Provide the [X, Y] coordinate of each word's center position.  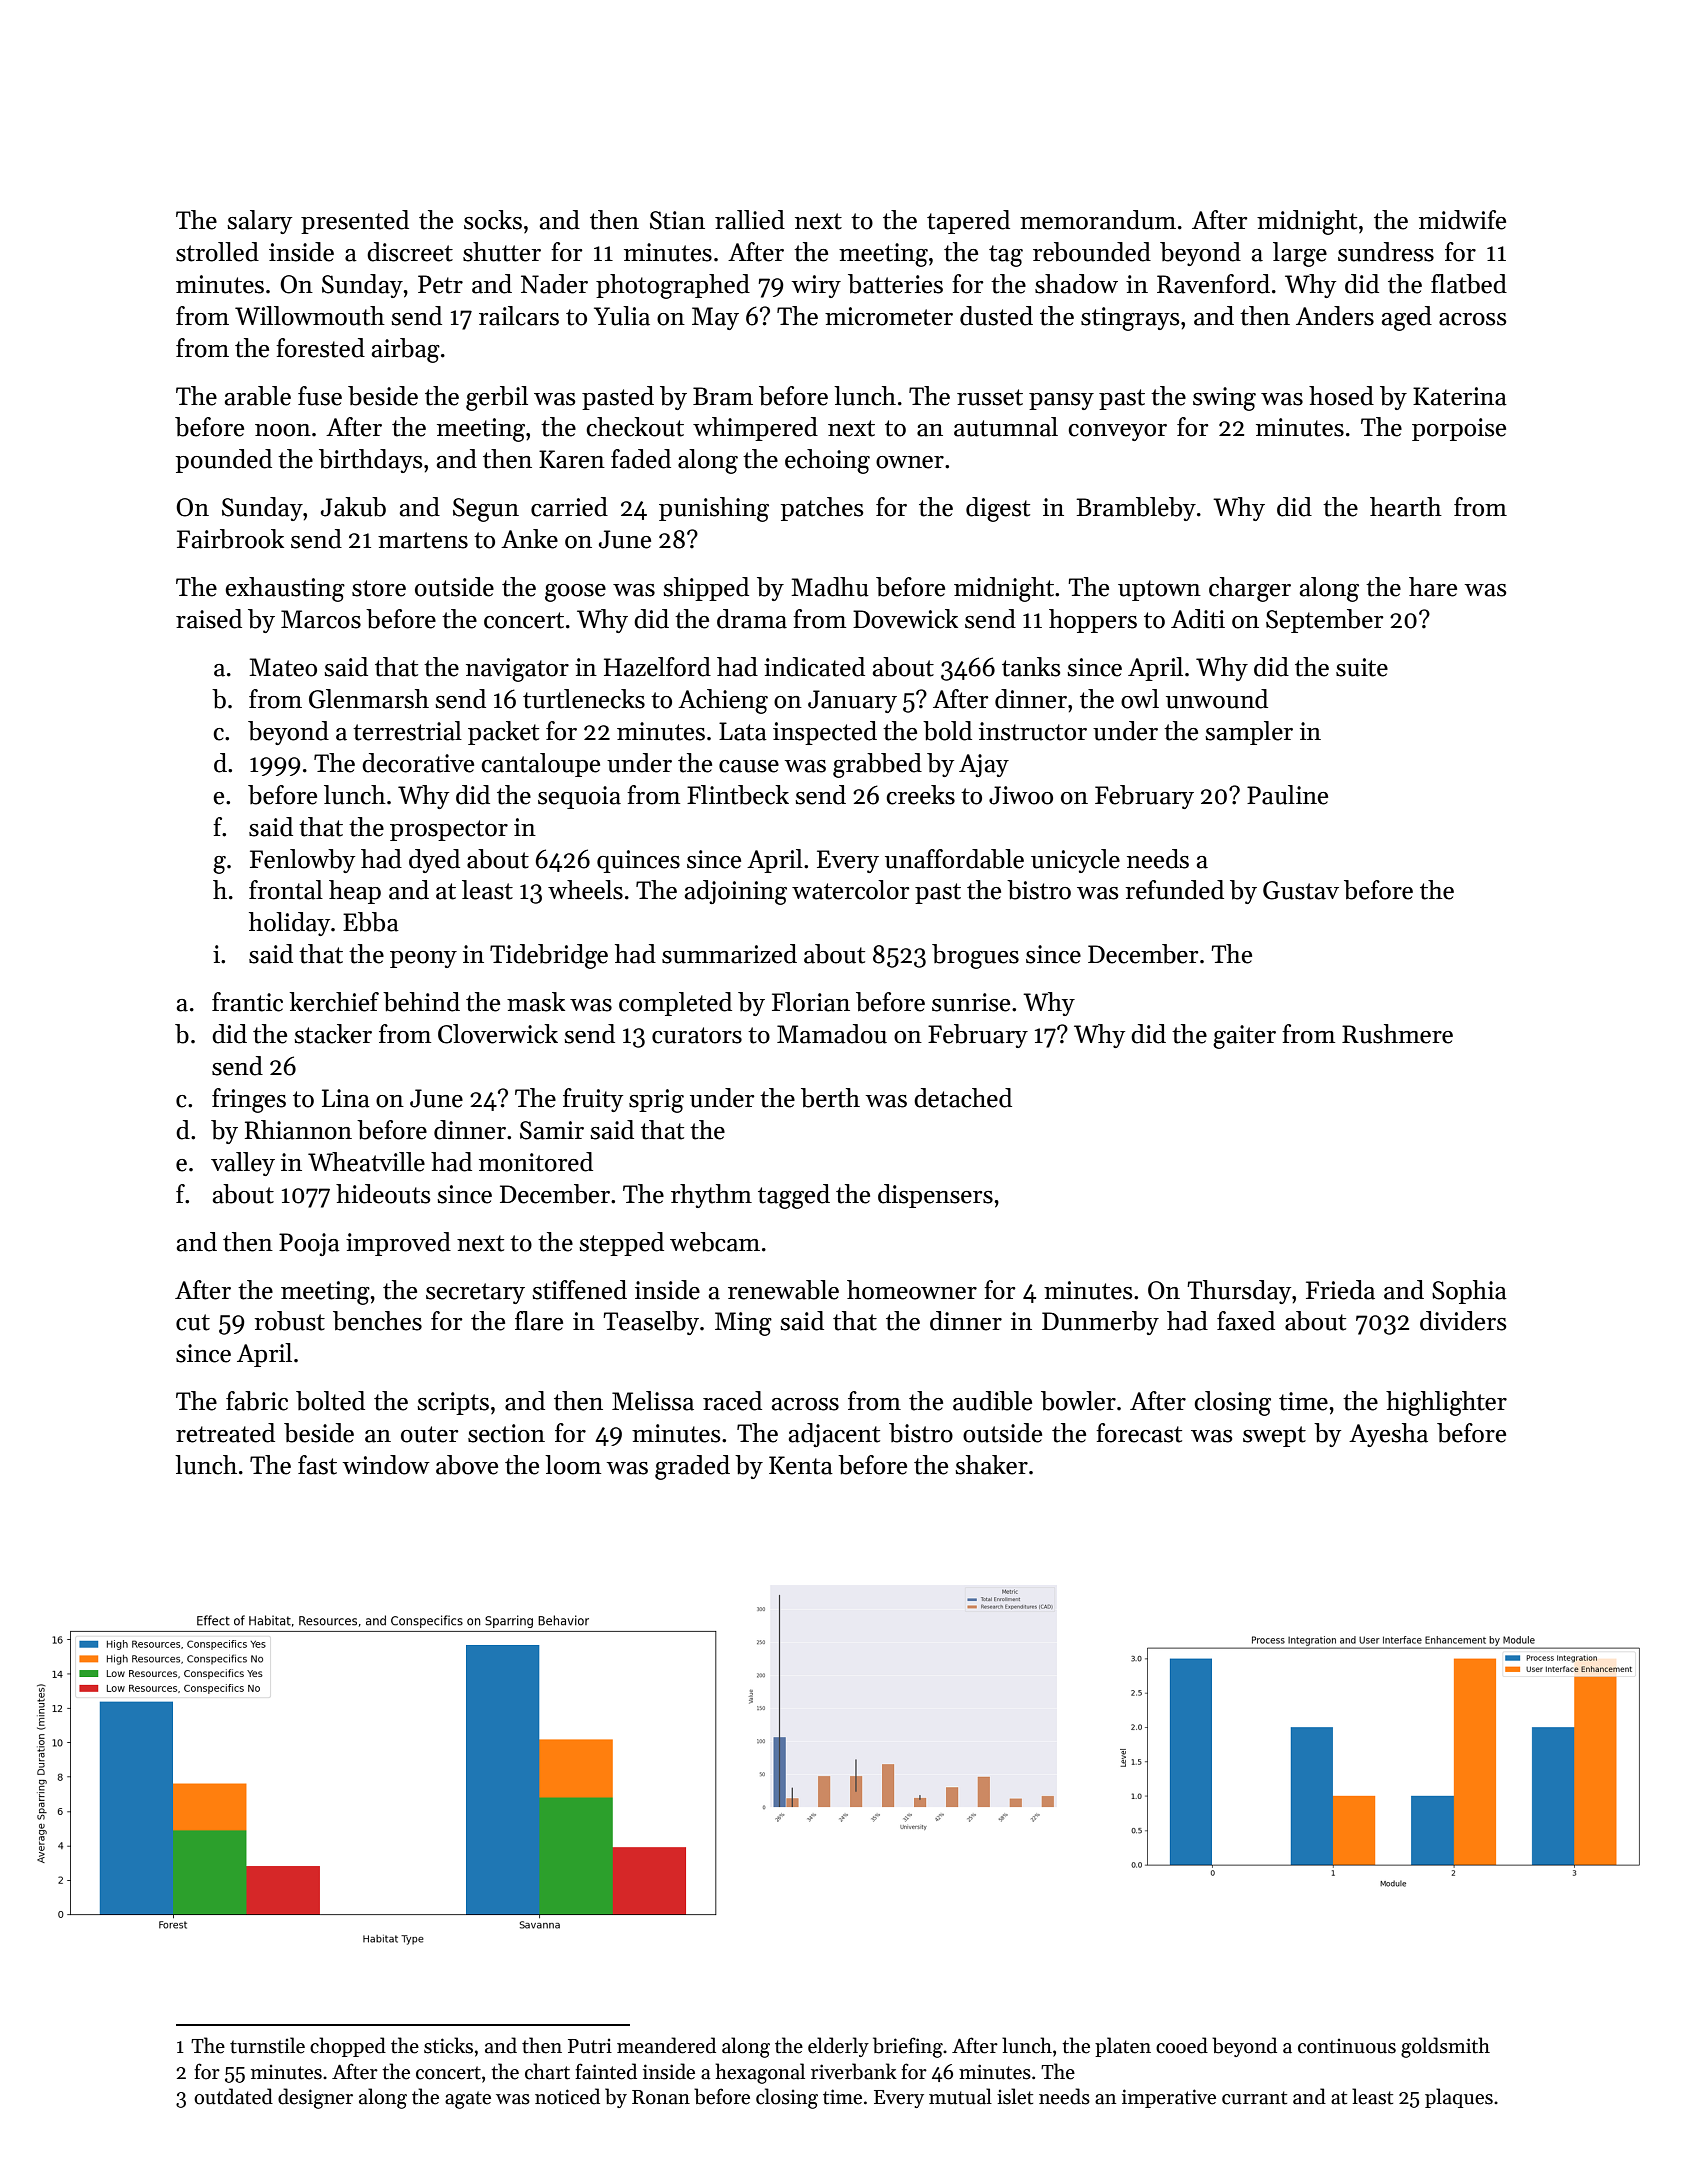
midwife [1462, 220]
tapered [968, 222]
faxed [1246, 1321]
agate [468, 2100]
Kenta [801, 1465]
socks [493, 220]
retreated [225, 1433]
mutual [960, 2096]
